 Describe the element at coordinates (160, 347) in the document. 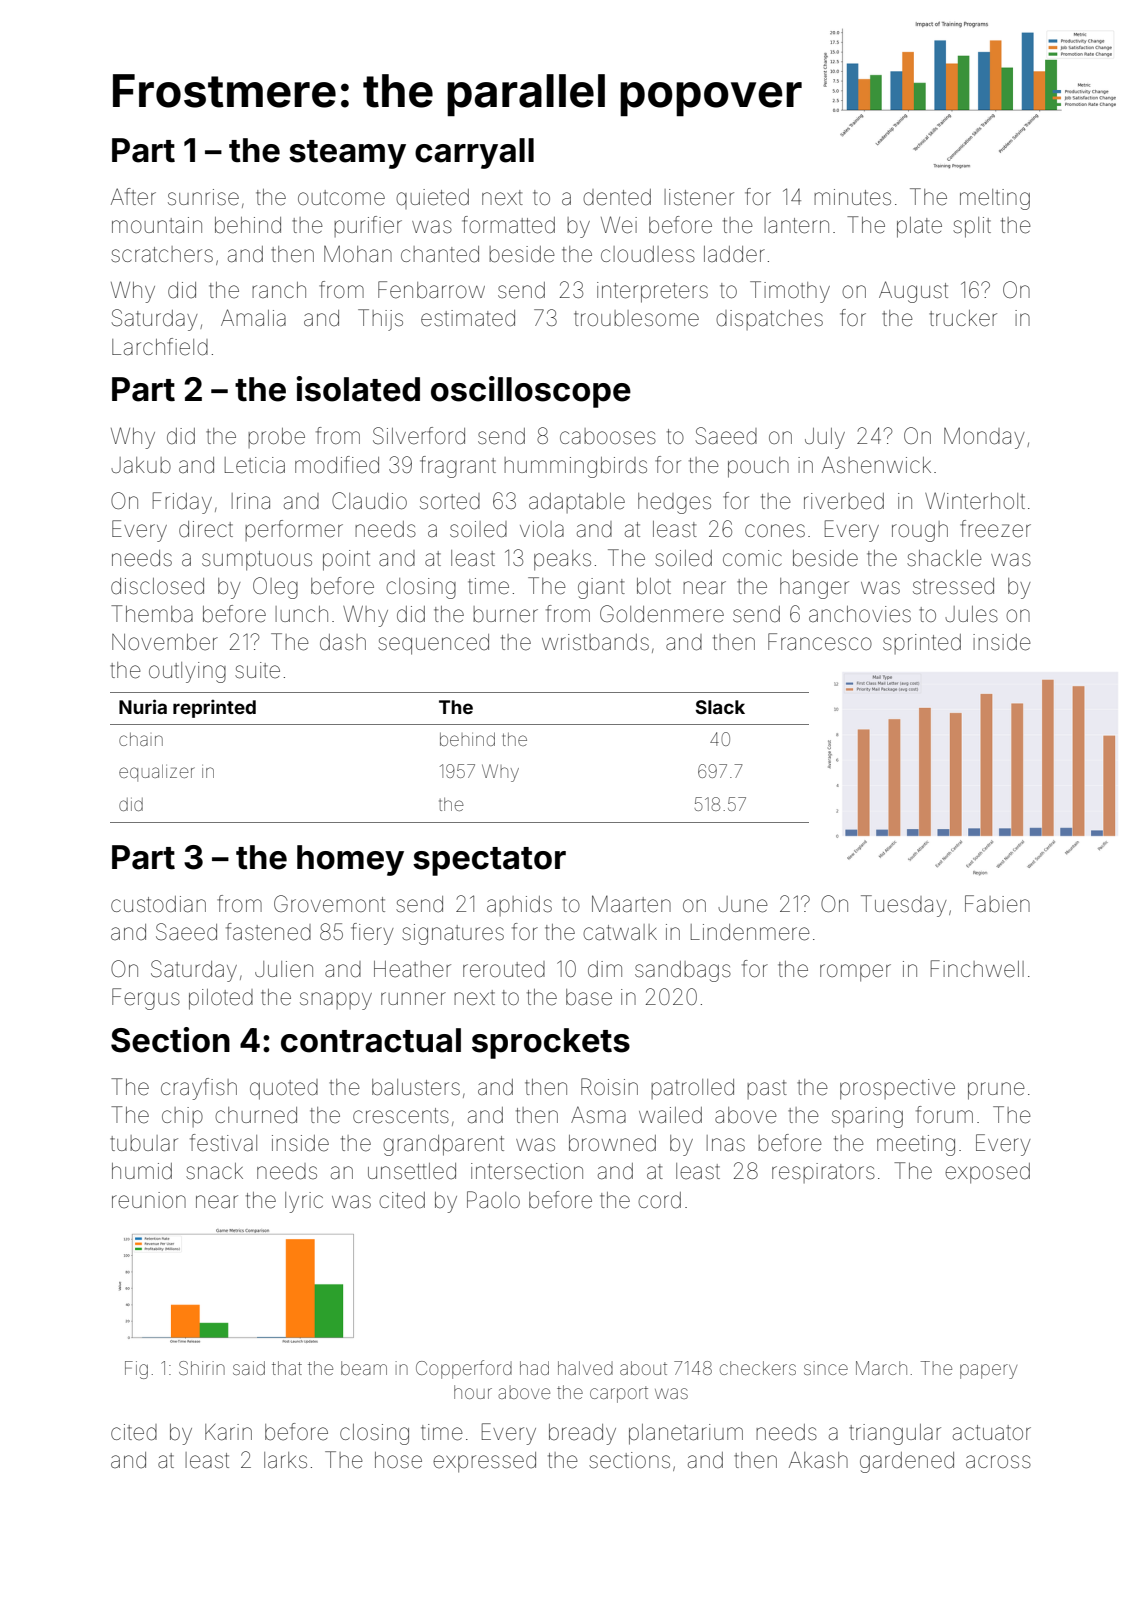

I see `Larchfield` at that location.
